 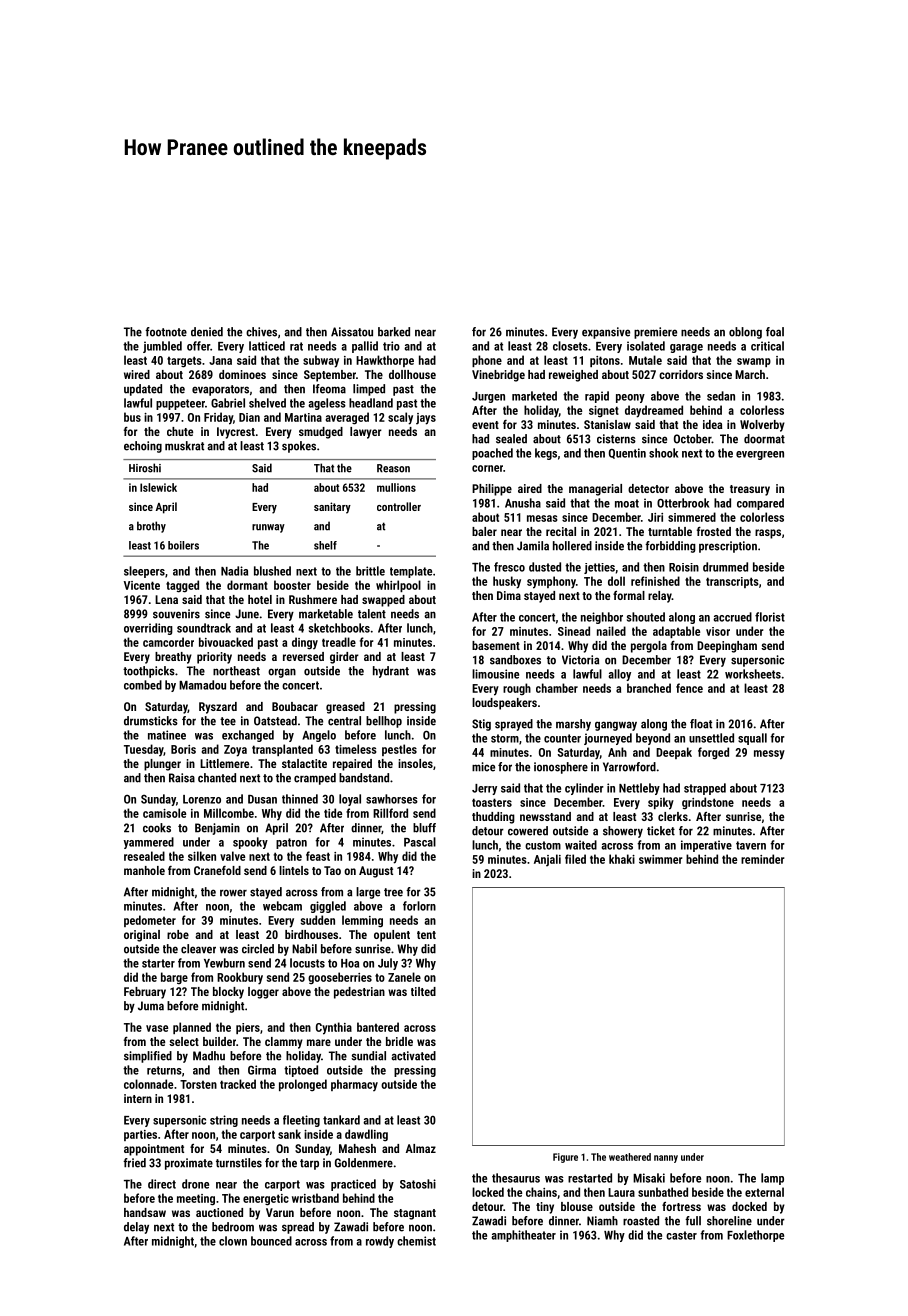 I want to click on prescription, so click(x=728, y=547).
